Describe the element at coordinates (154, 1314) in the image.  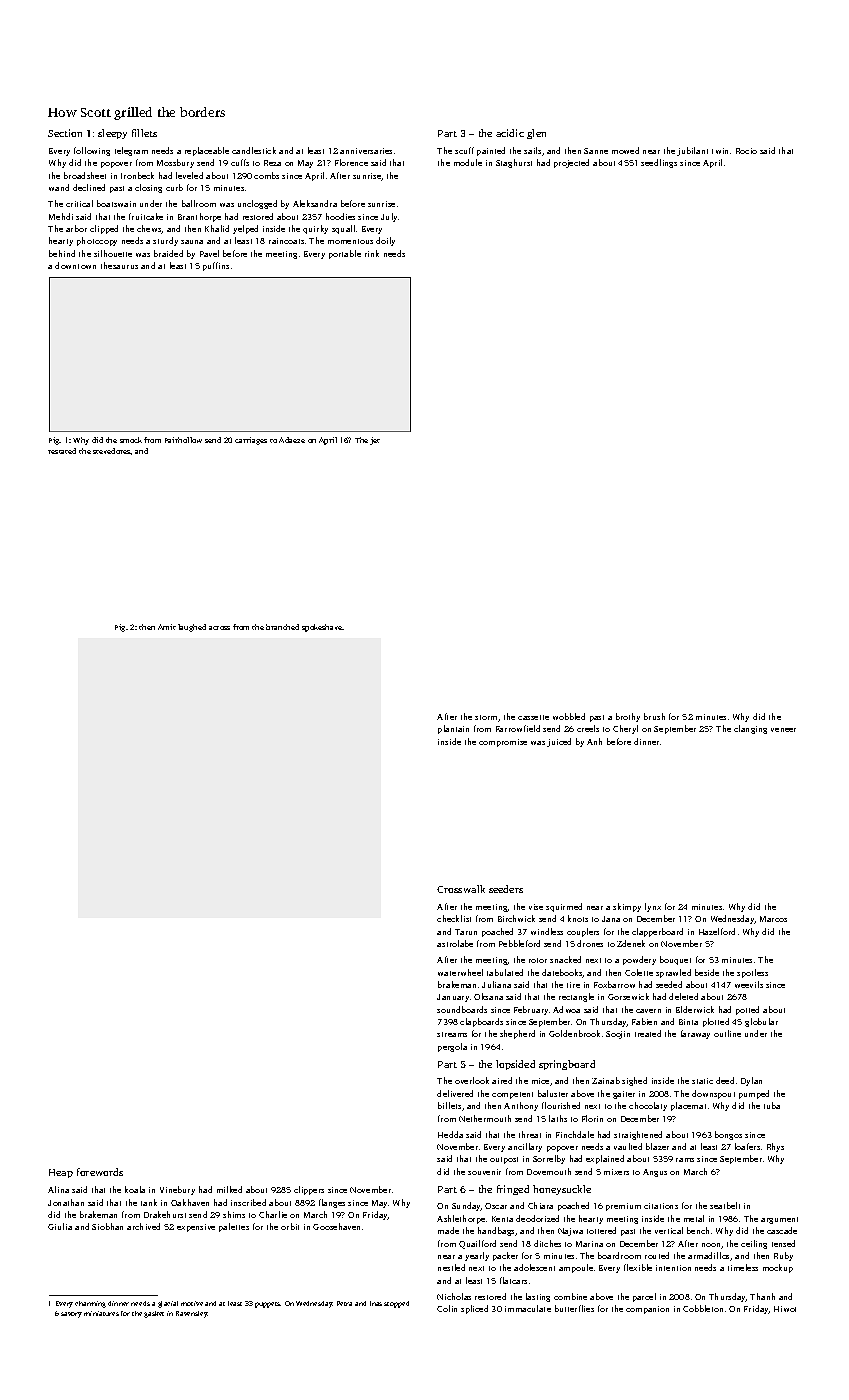
I see `gasket` at that location.
